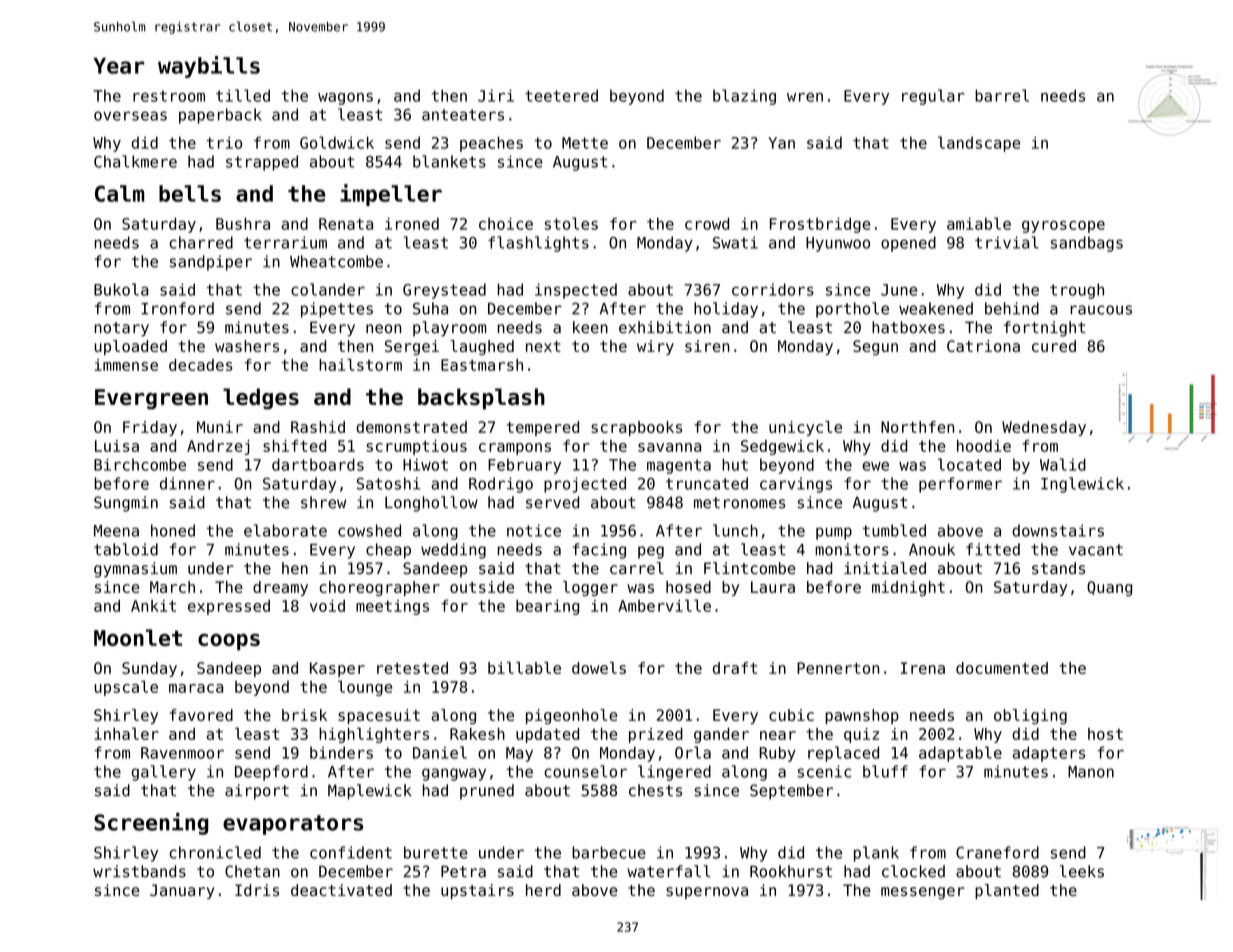 This screenshot has width=1233, height=952. I want to click on Idris, so click(257, 890).
